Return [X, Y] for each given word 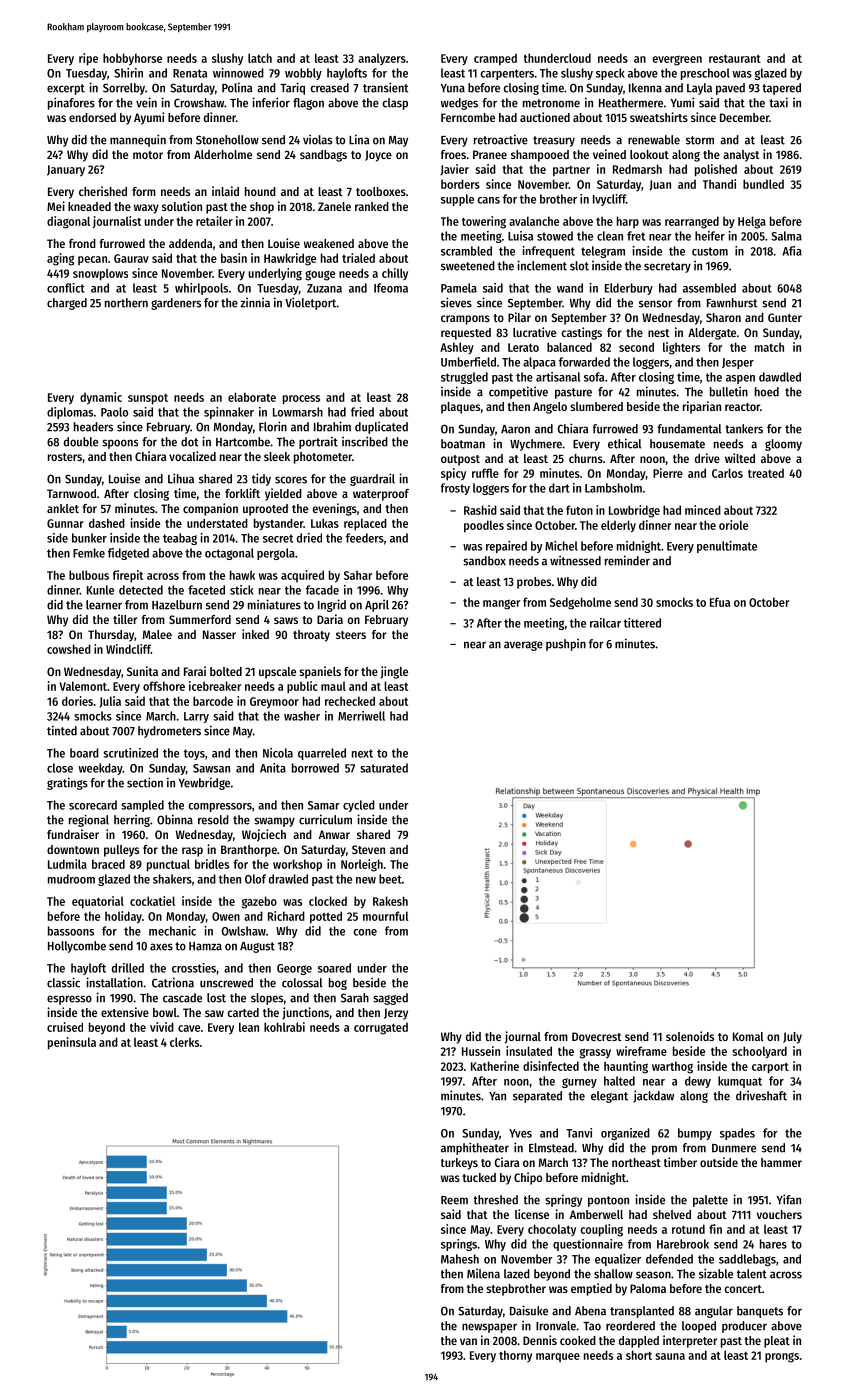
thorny [515, 1356]
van [468, 1341]
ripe [88, 59]
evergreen [677, 60]
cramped [495, 59]
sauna [670, 1356]
